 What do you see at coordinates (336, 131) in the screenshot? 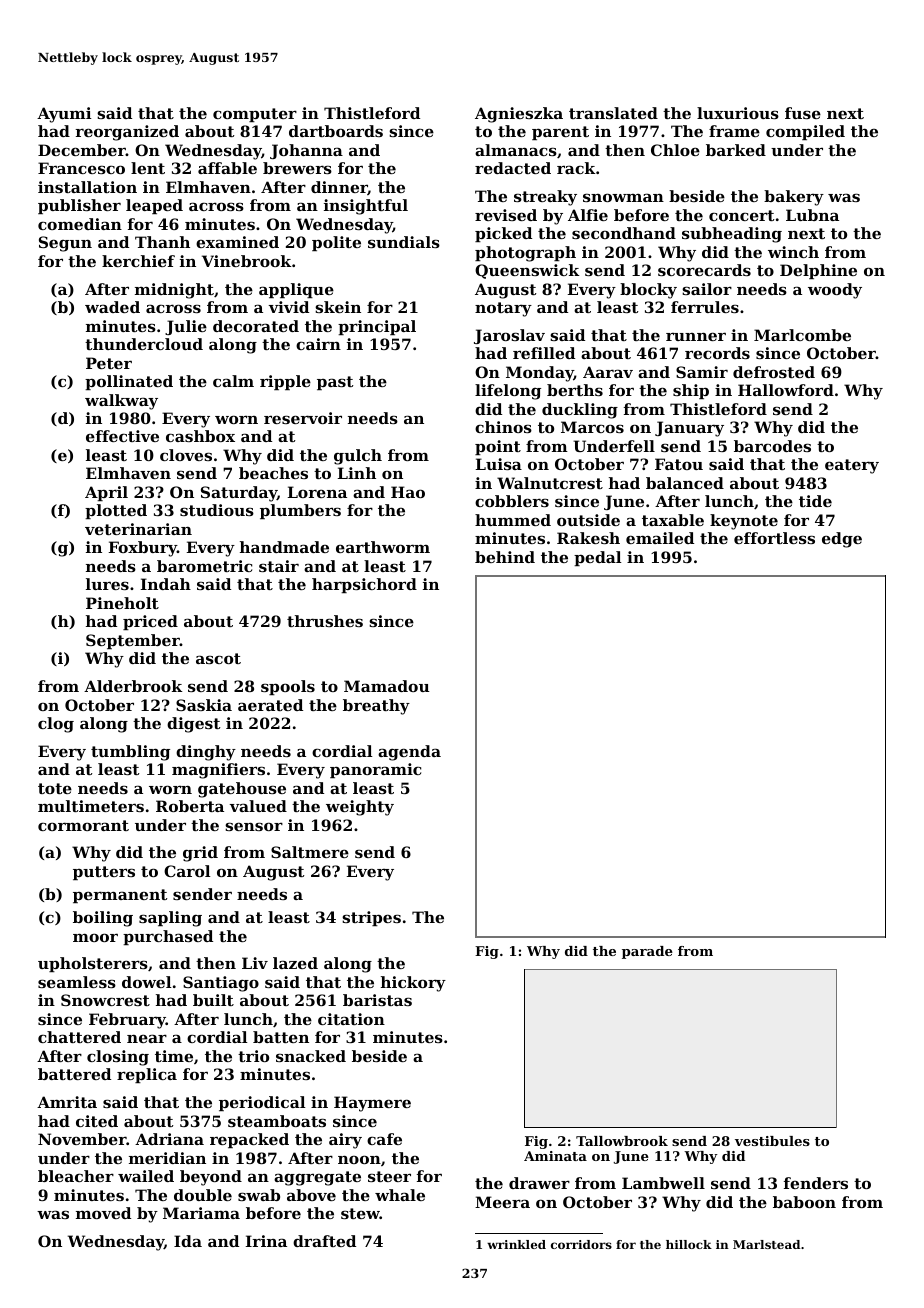
I see `dartboards` at bounding box center [336, 131].
